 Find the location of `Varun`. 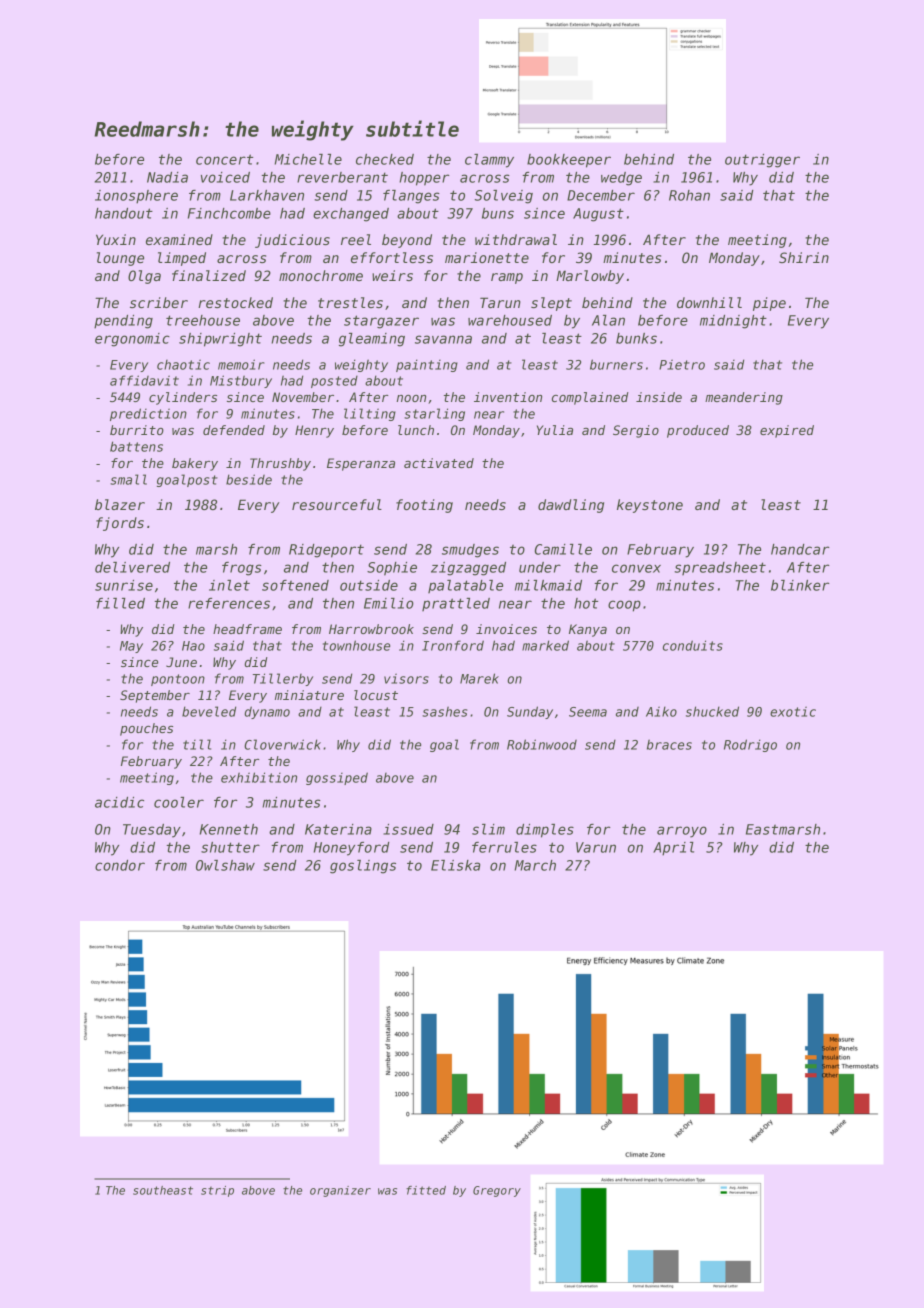

Varun is located at coordinates (596, 847).
